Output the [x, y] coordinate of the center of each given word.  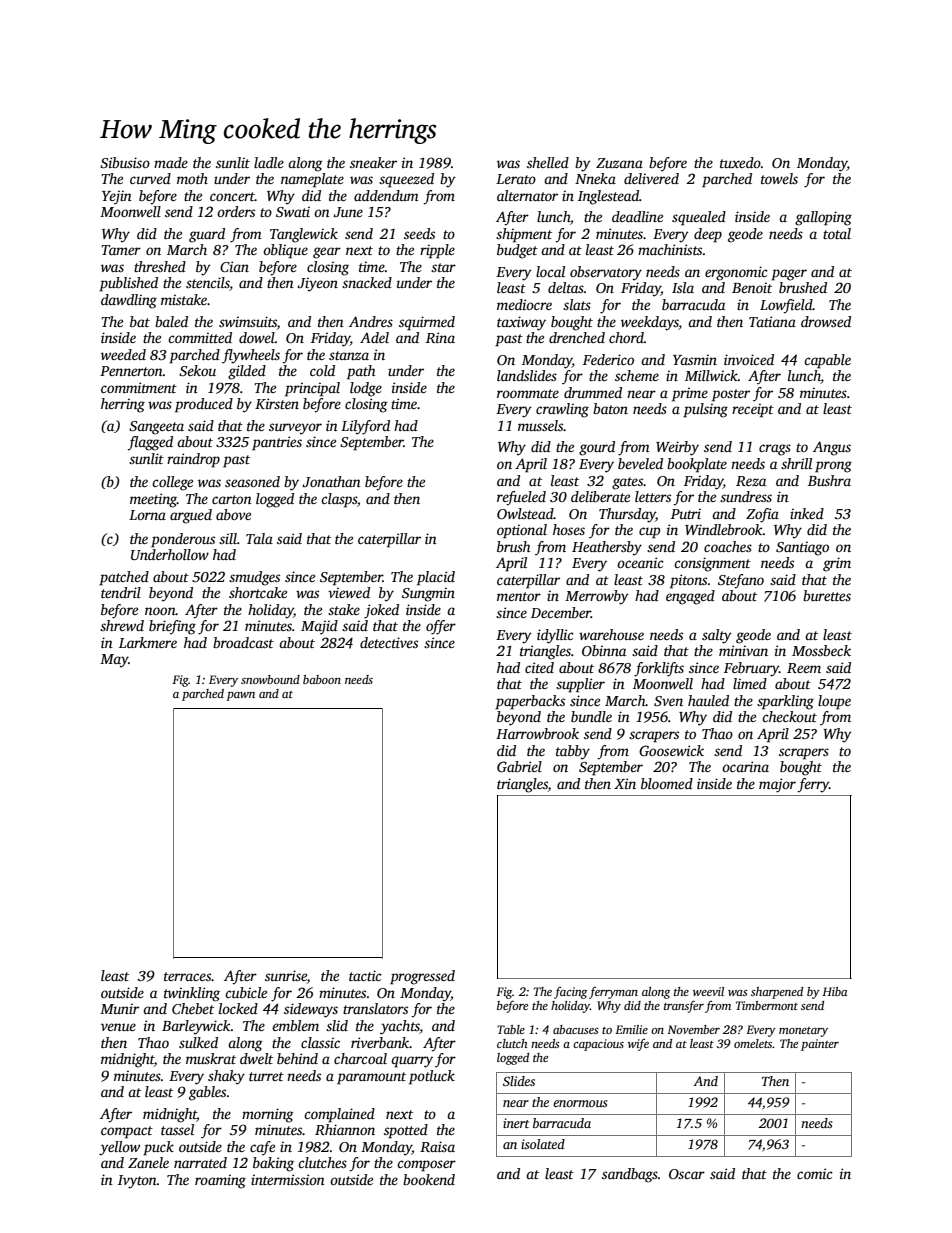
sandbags [630, 1175]
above [233, 514]
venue [118, 1027]
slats [577, 304]
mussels [541, 425]
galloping [823, 218]
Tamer [121, 250]
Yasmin [695, 359]
